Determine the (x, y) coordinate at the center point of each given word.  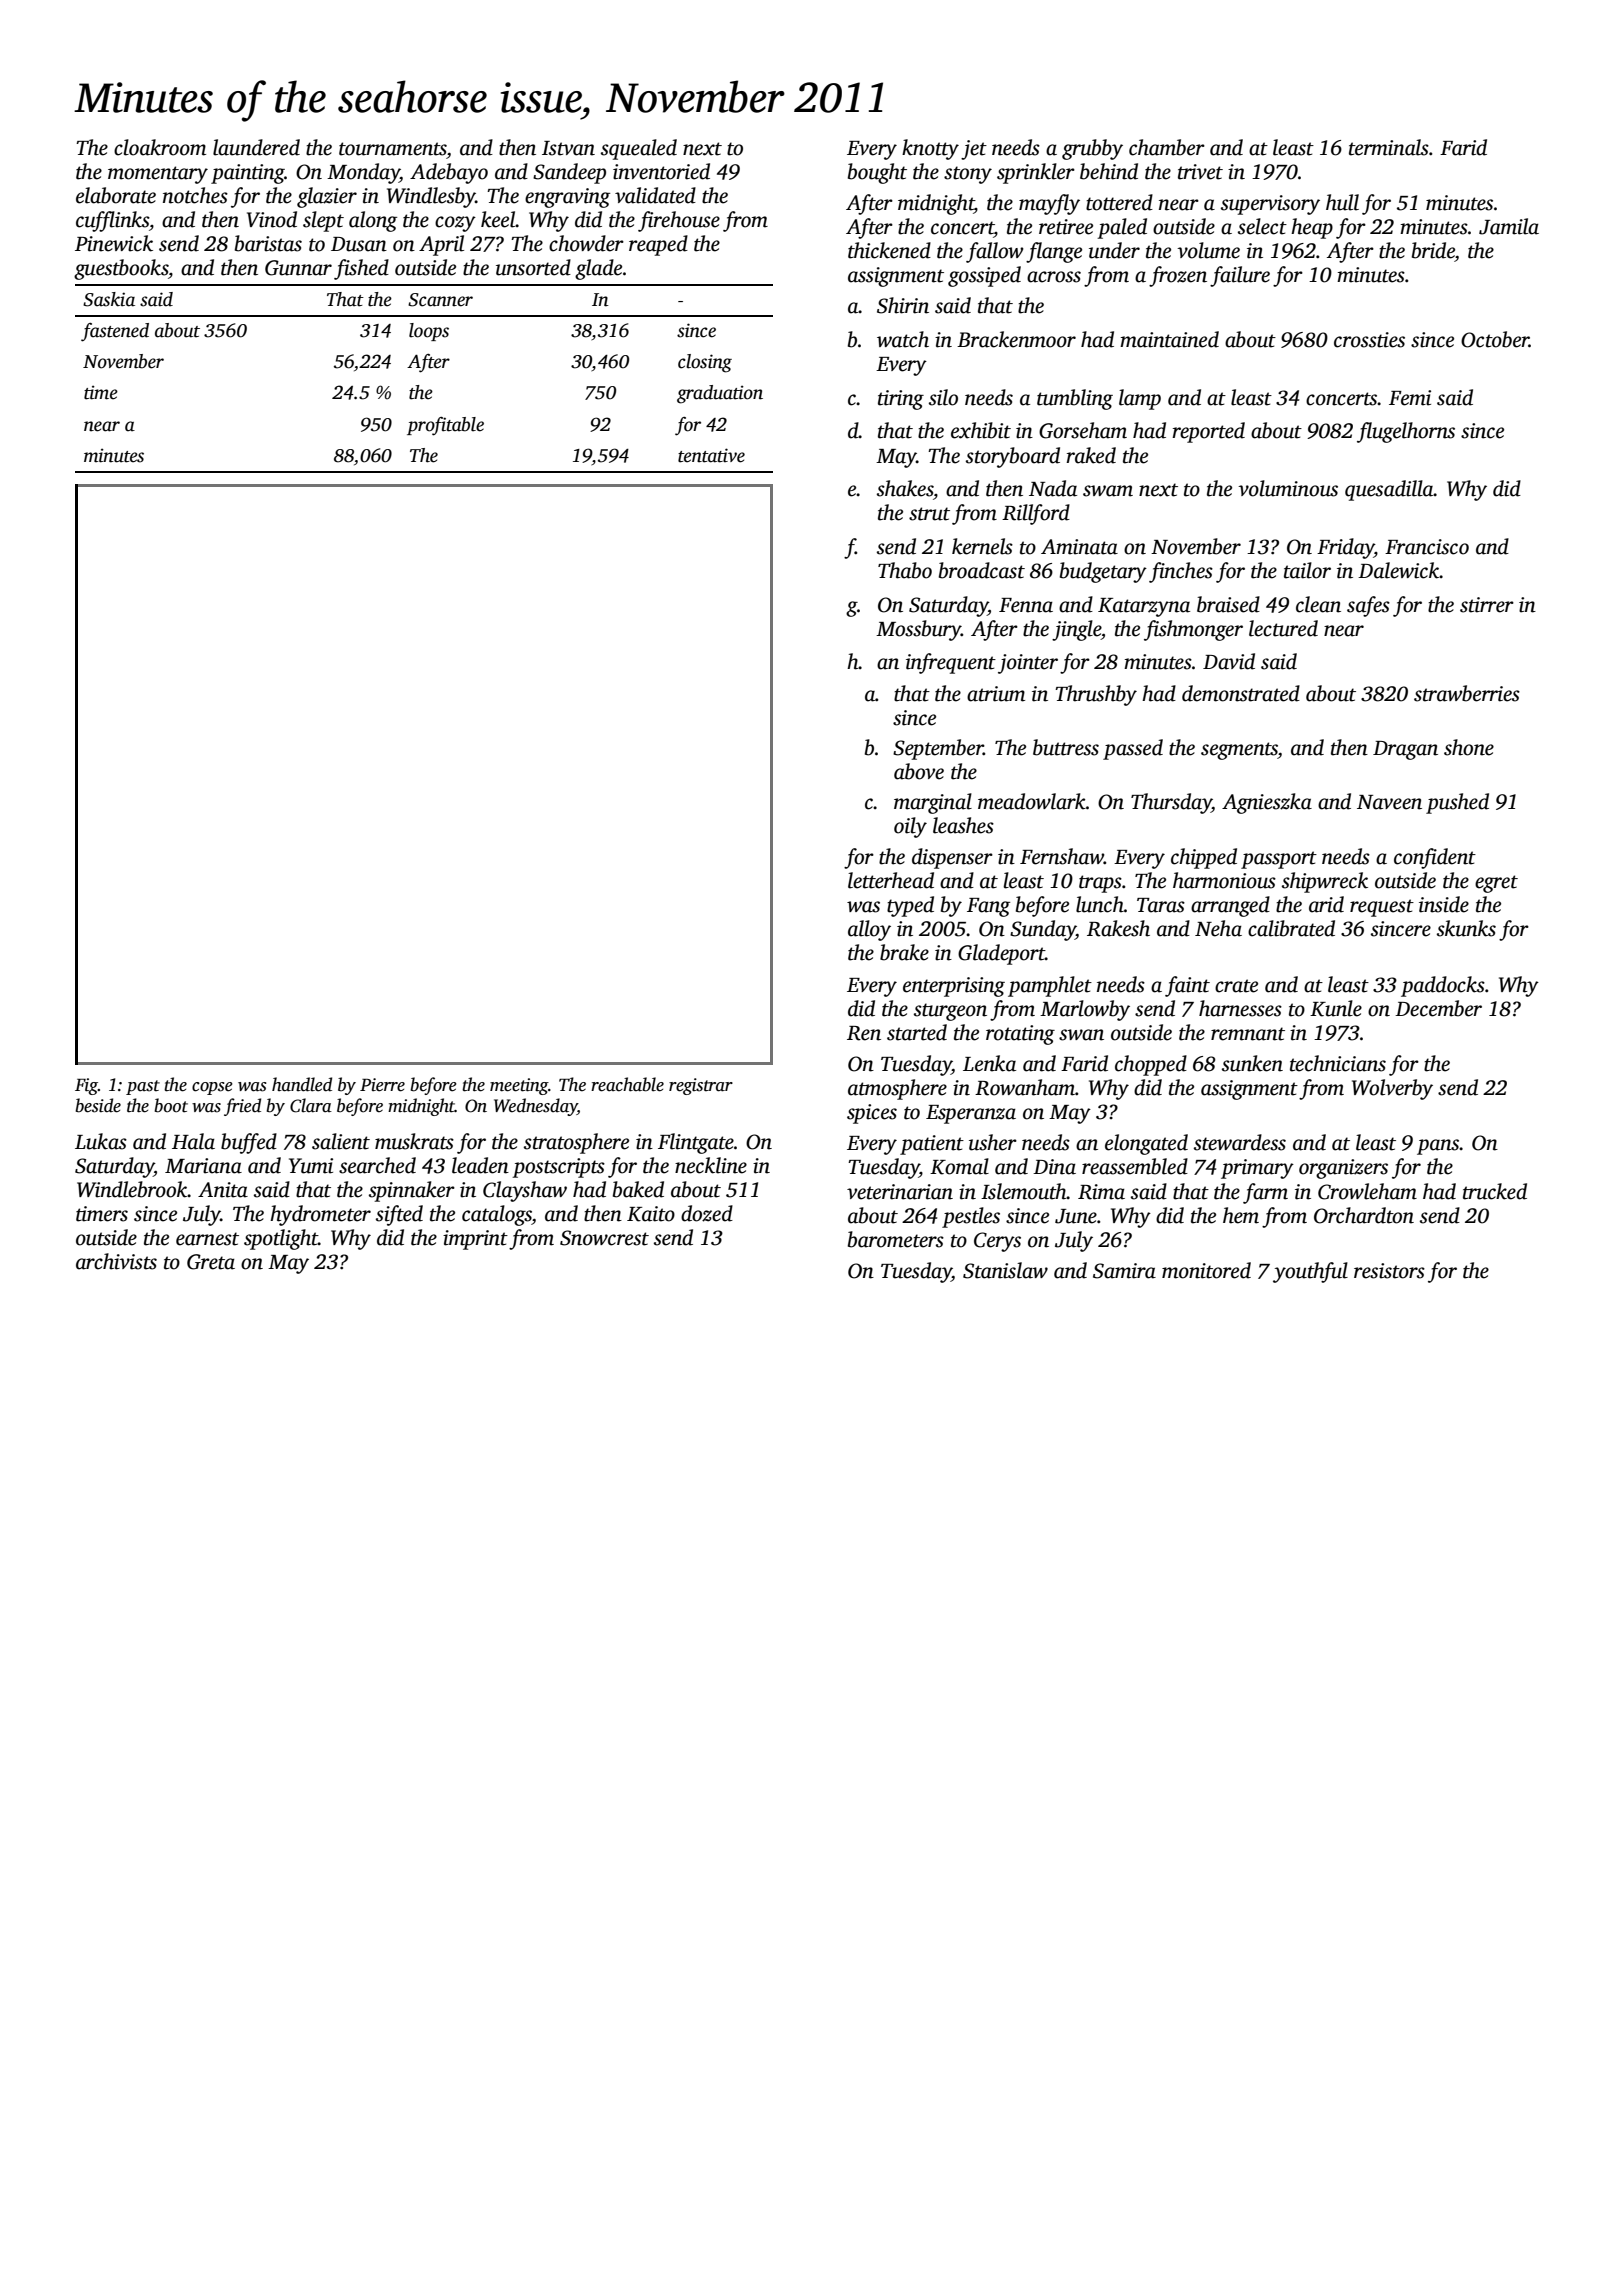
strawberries (1467, 693)
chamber (1167, 147)
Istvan (568, 148)
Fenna (1026, 605)
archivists (116, 1261)
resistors (1389, 1271)
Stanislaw (1005, 1270)
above (919, 771)
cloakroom (160, 147)
